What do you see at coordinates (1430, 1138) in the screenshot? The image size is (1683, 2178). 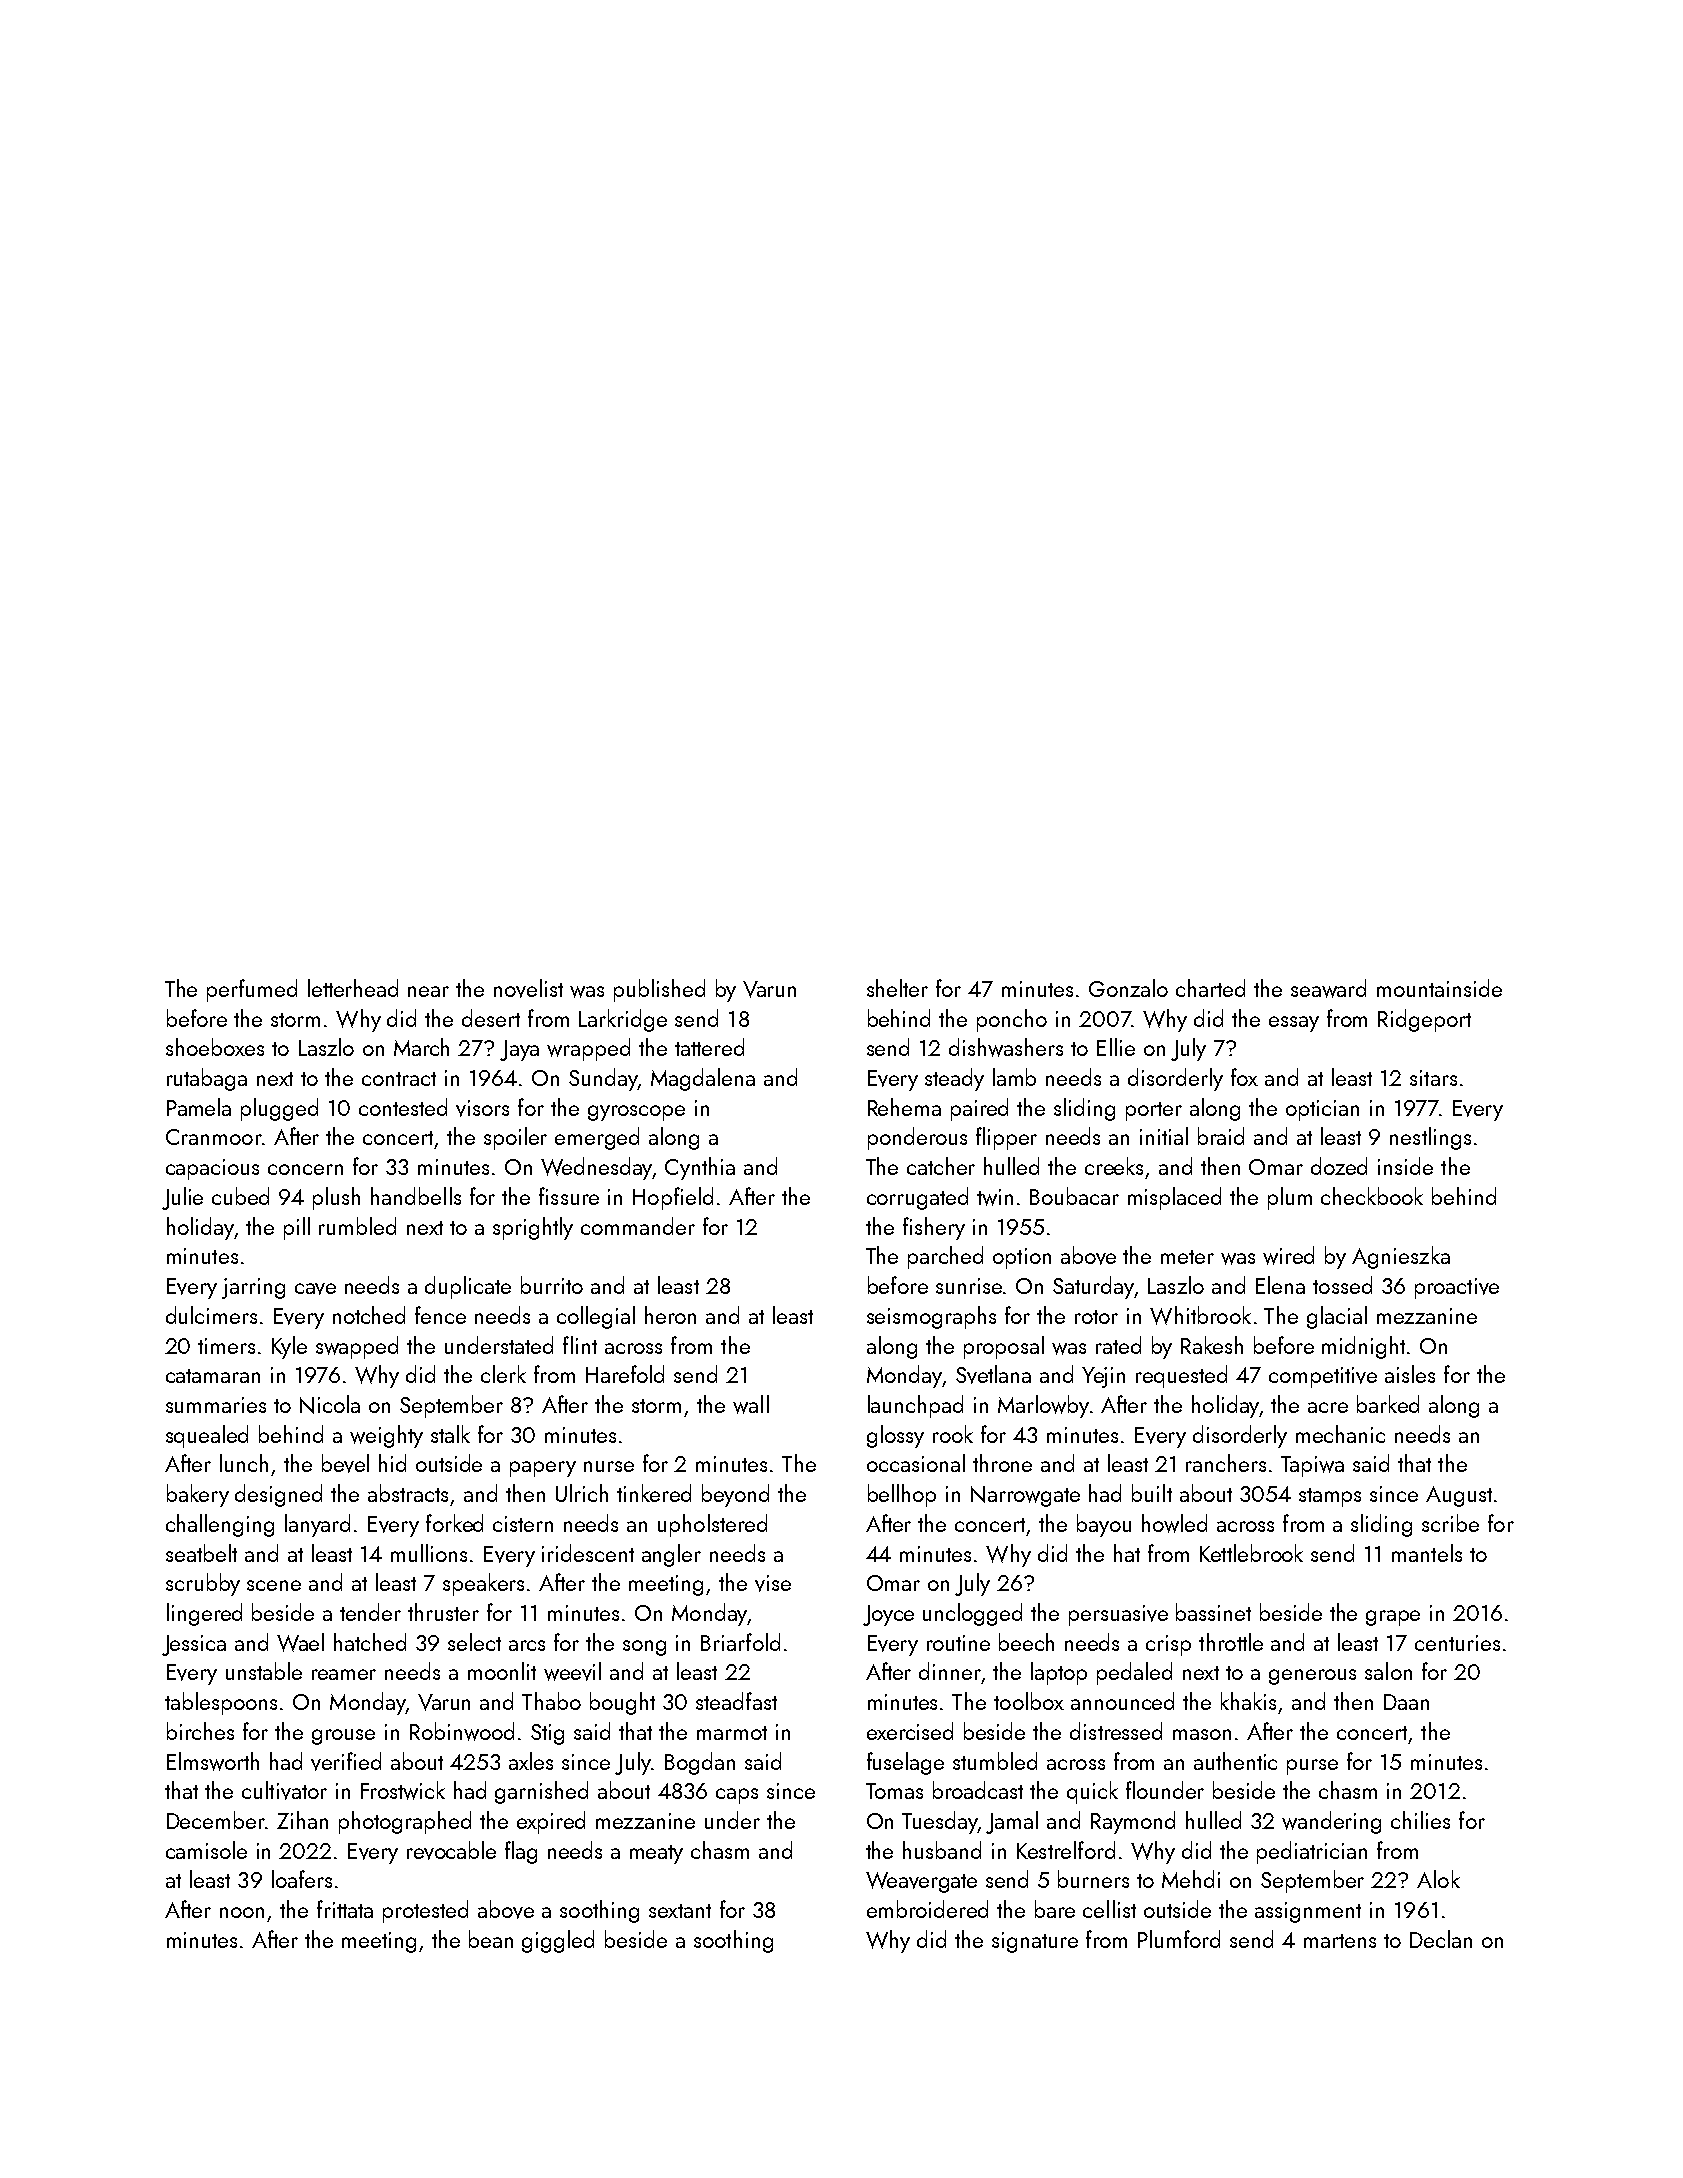 I see `nestlings` at bounding box center [1430, 1138].
